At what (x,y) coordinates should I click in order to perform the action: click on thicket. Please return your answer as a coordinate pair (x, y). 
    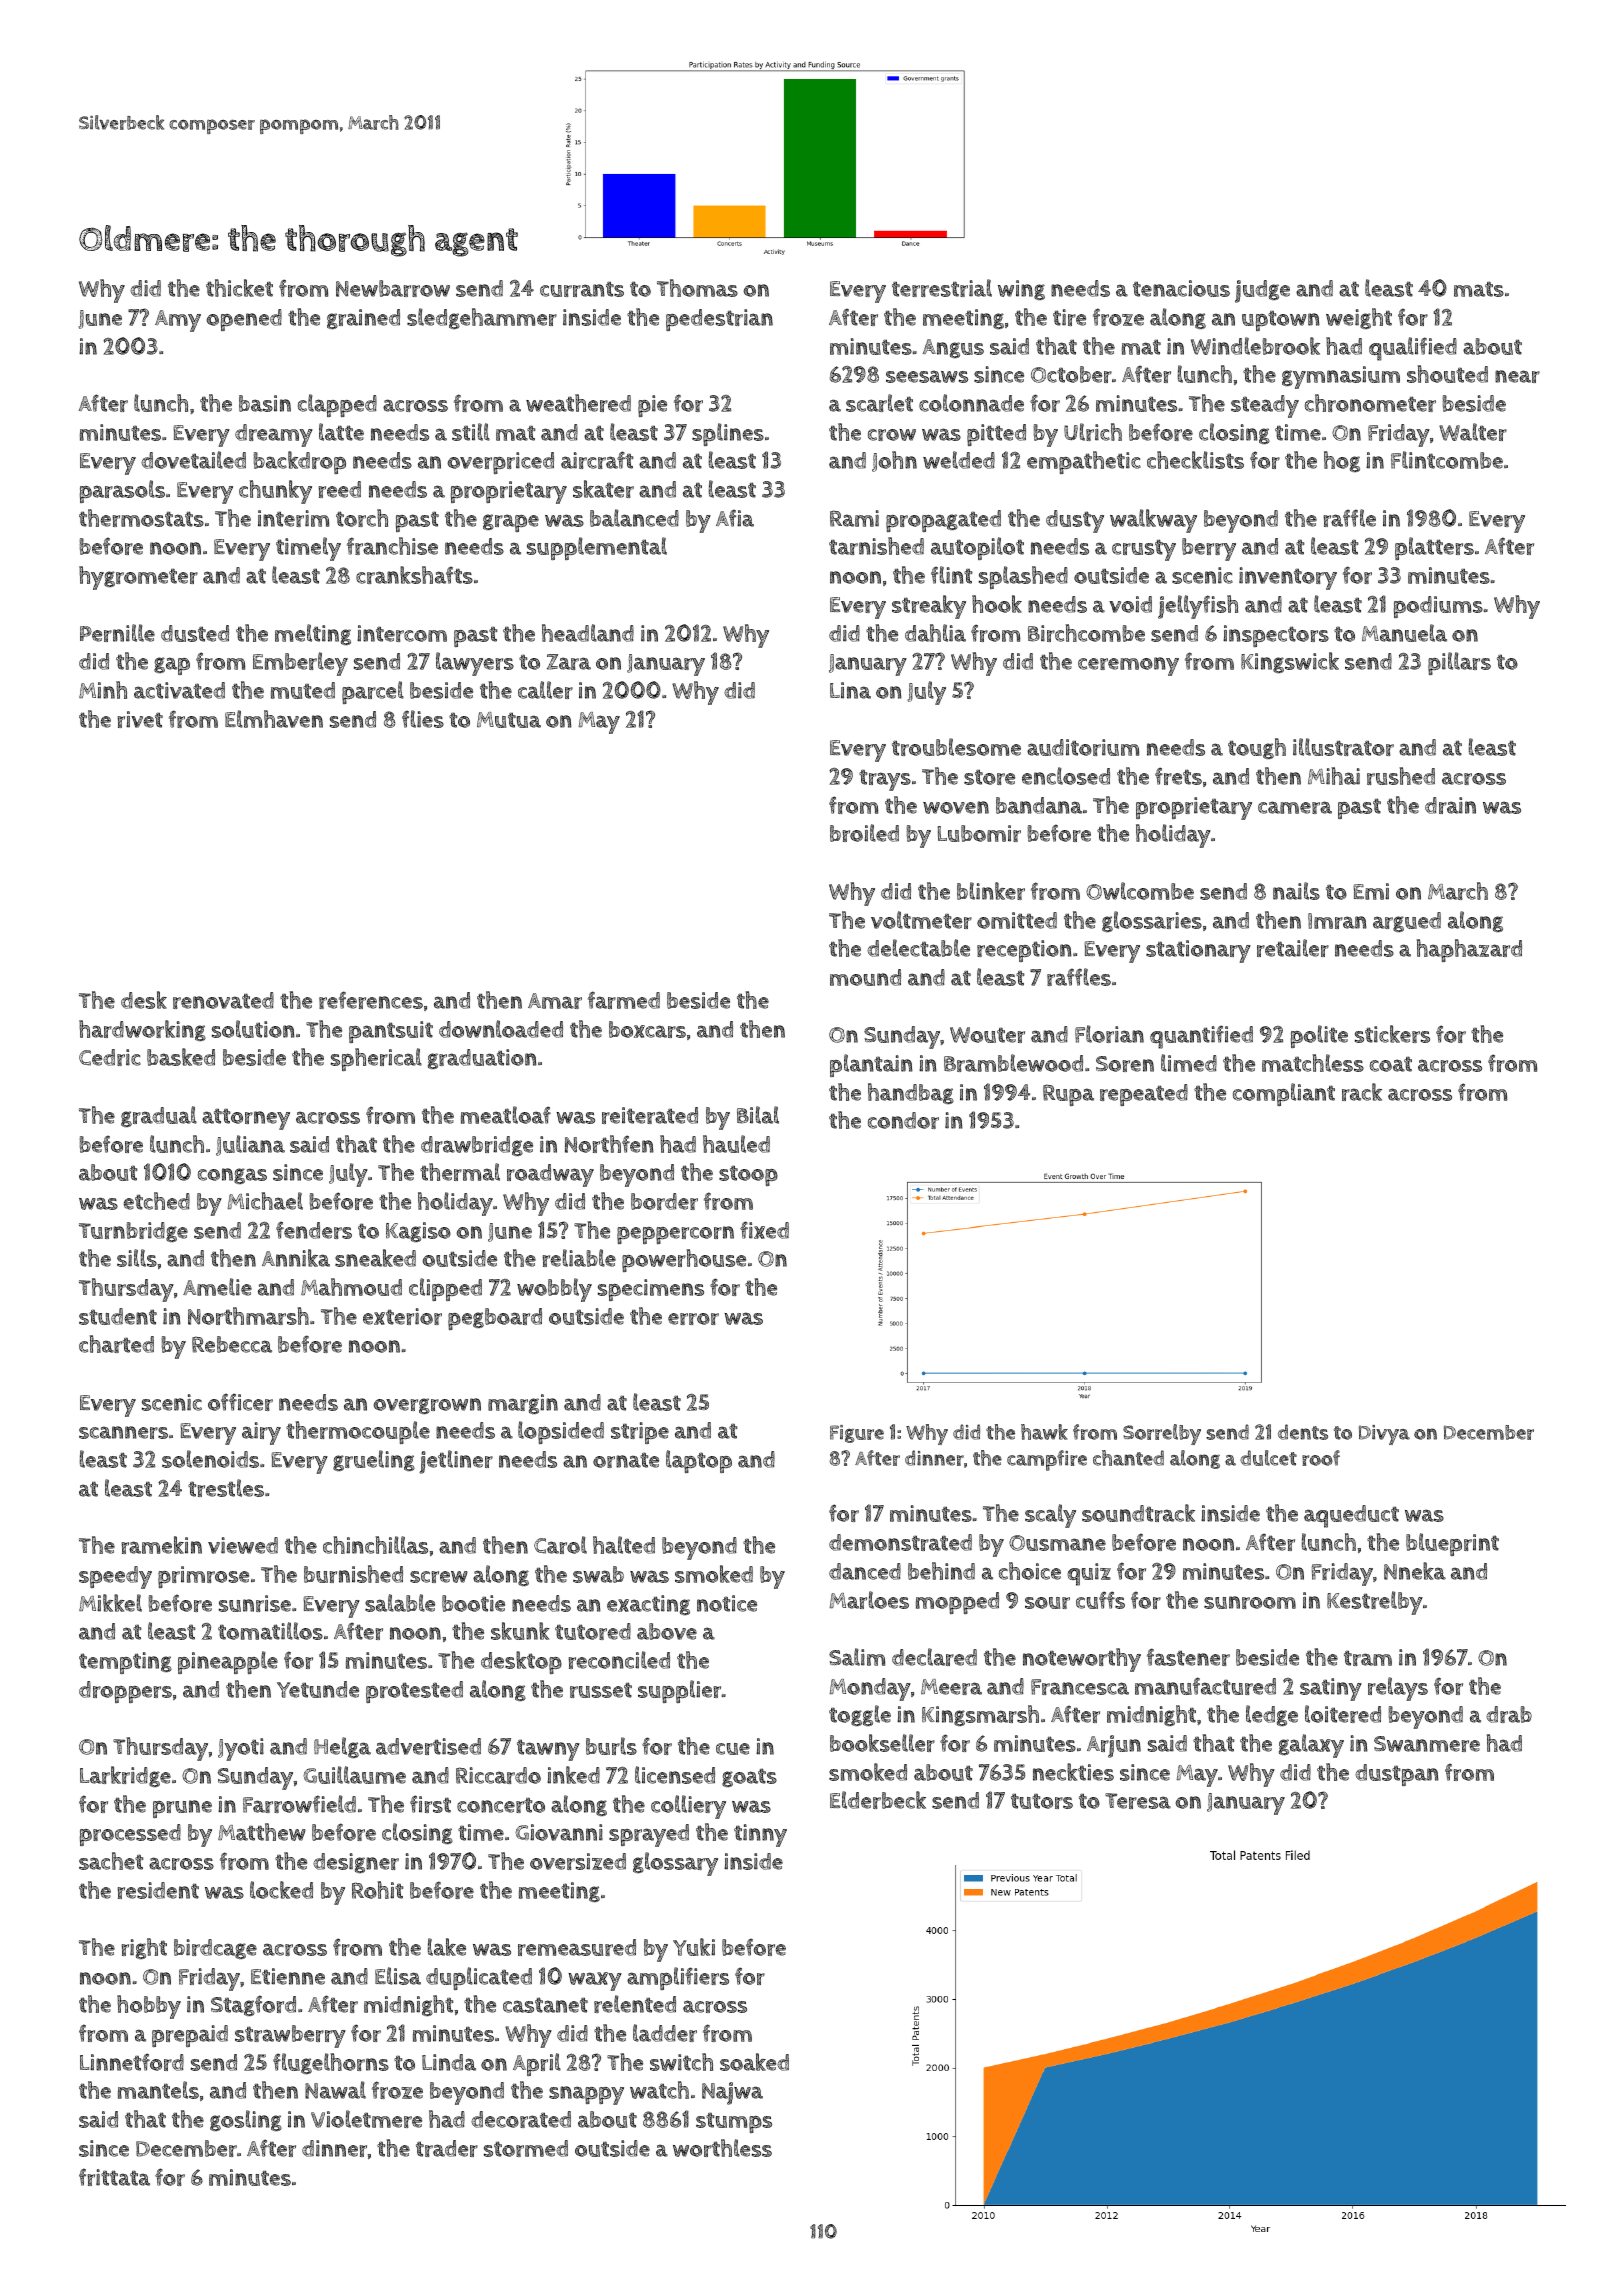
    Looking at the image, I should click on (239, 288).
